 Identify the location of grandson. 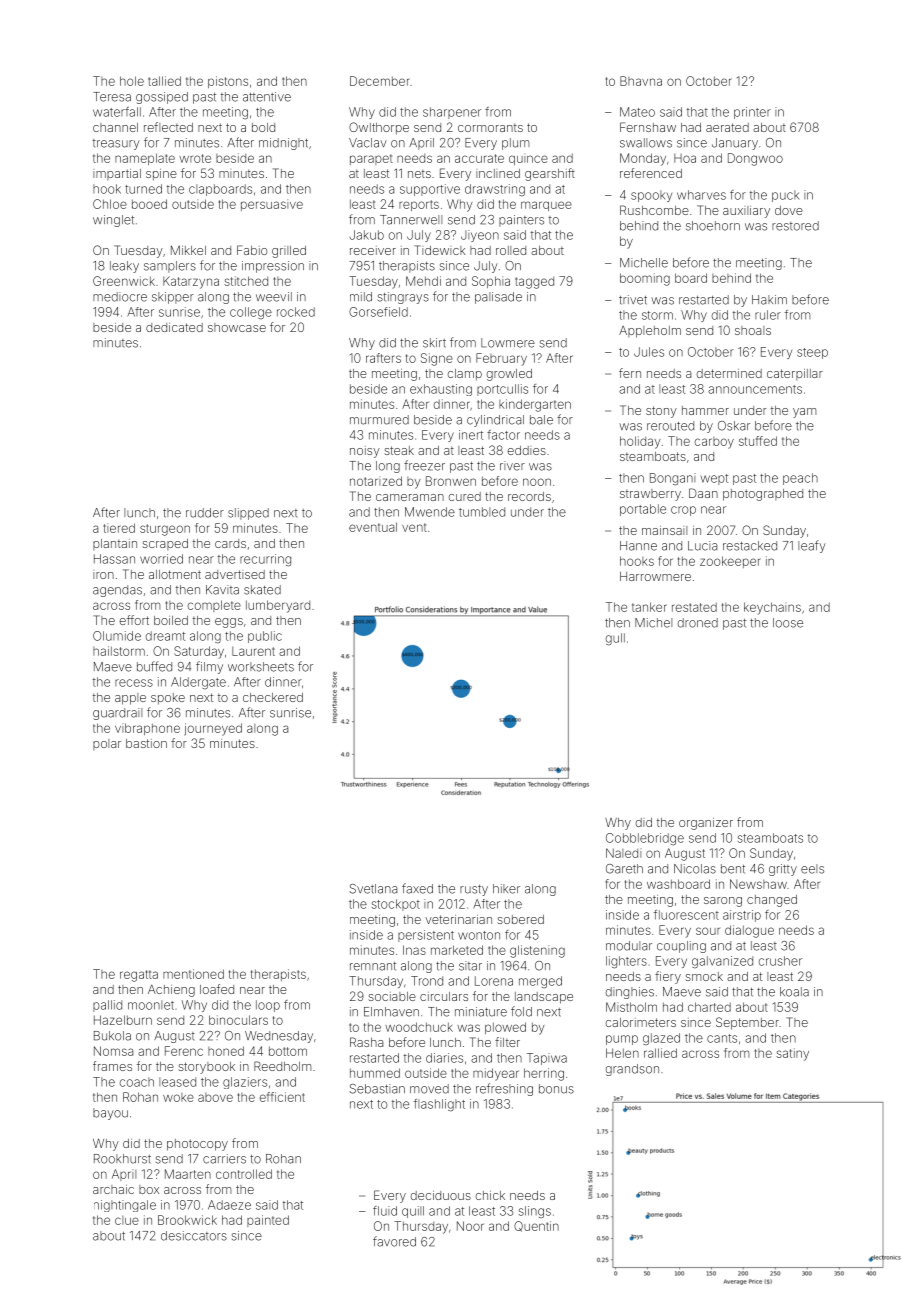
(632, 1070).
